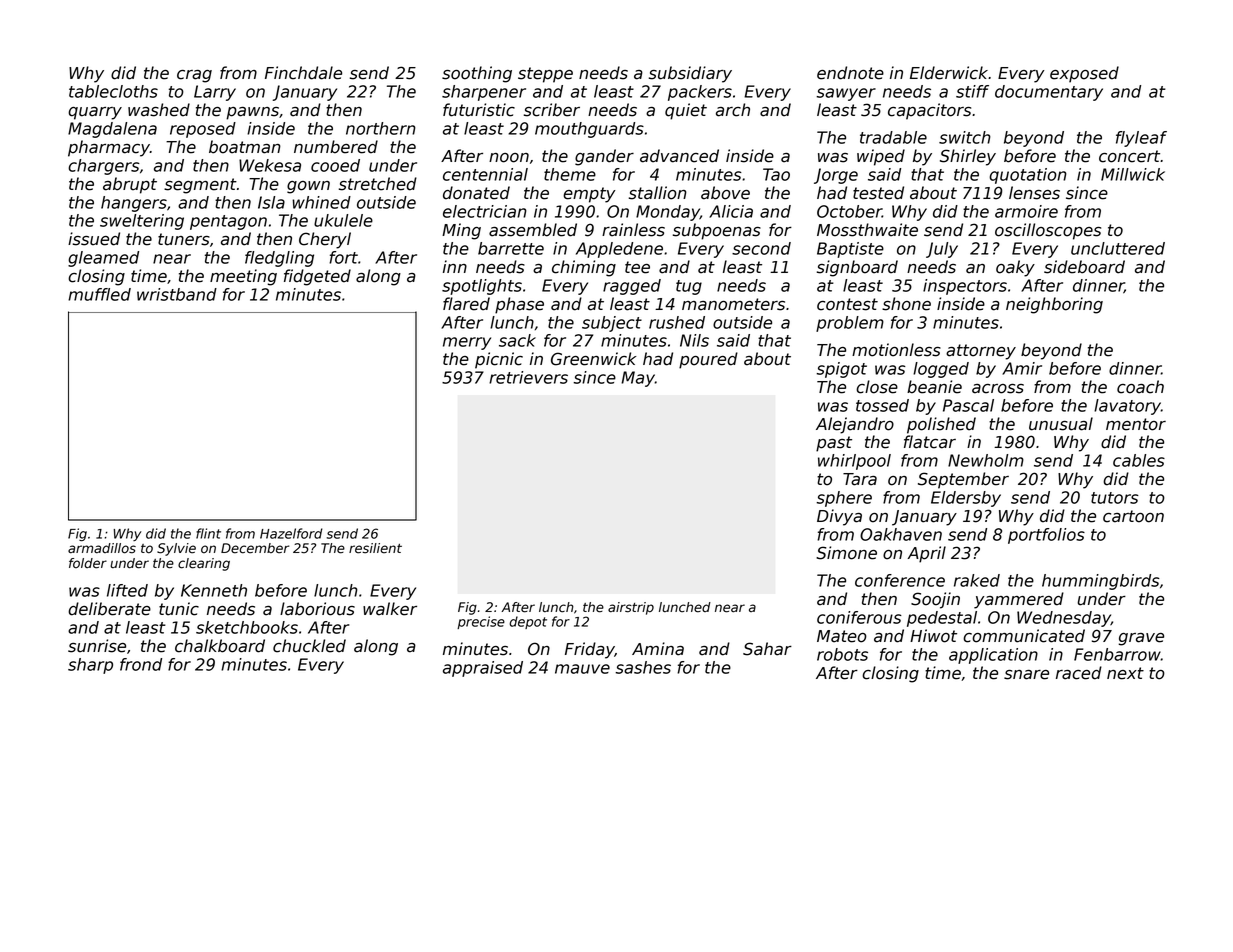 The image size is (1233, 952). Describe the element at coordinates (941, 370) in the document. I see `logged` at that location.
